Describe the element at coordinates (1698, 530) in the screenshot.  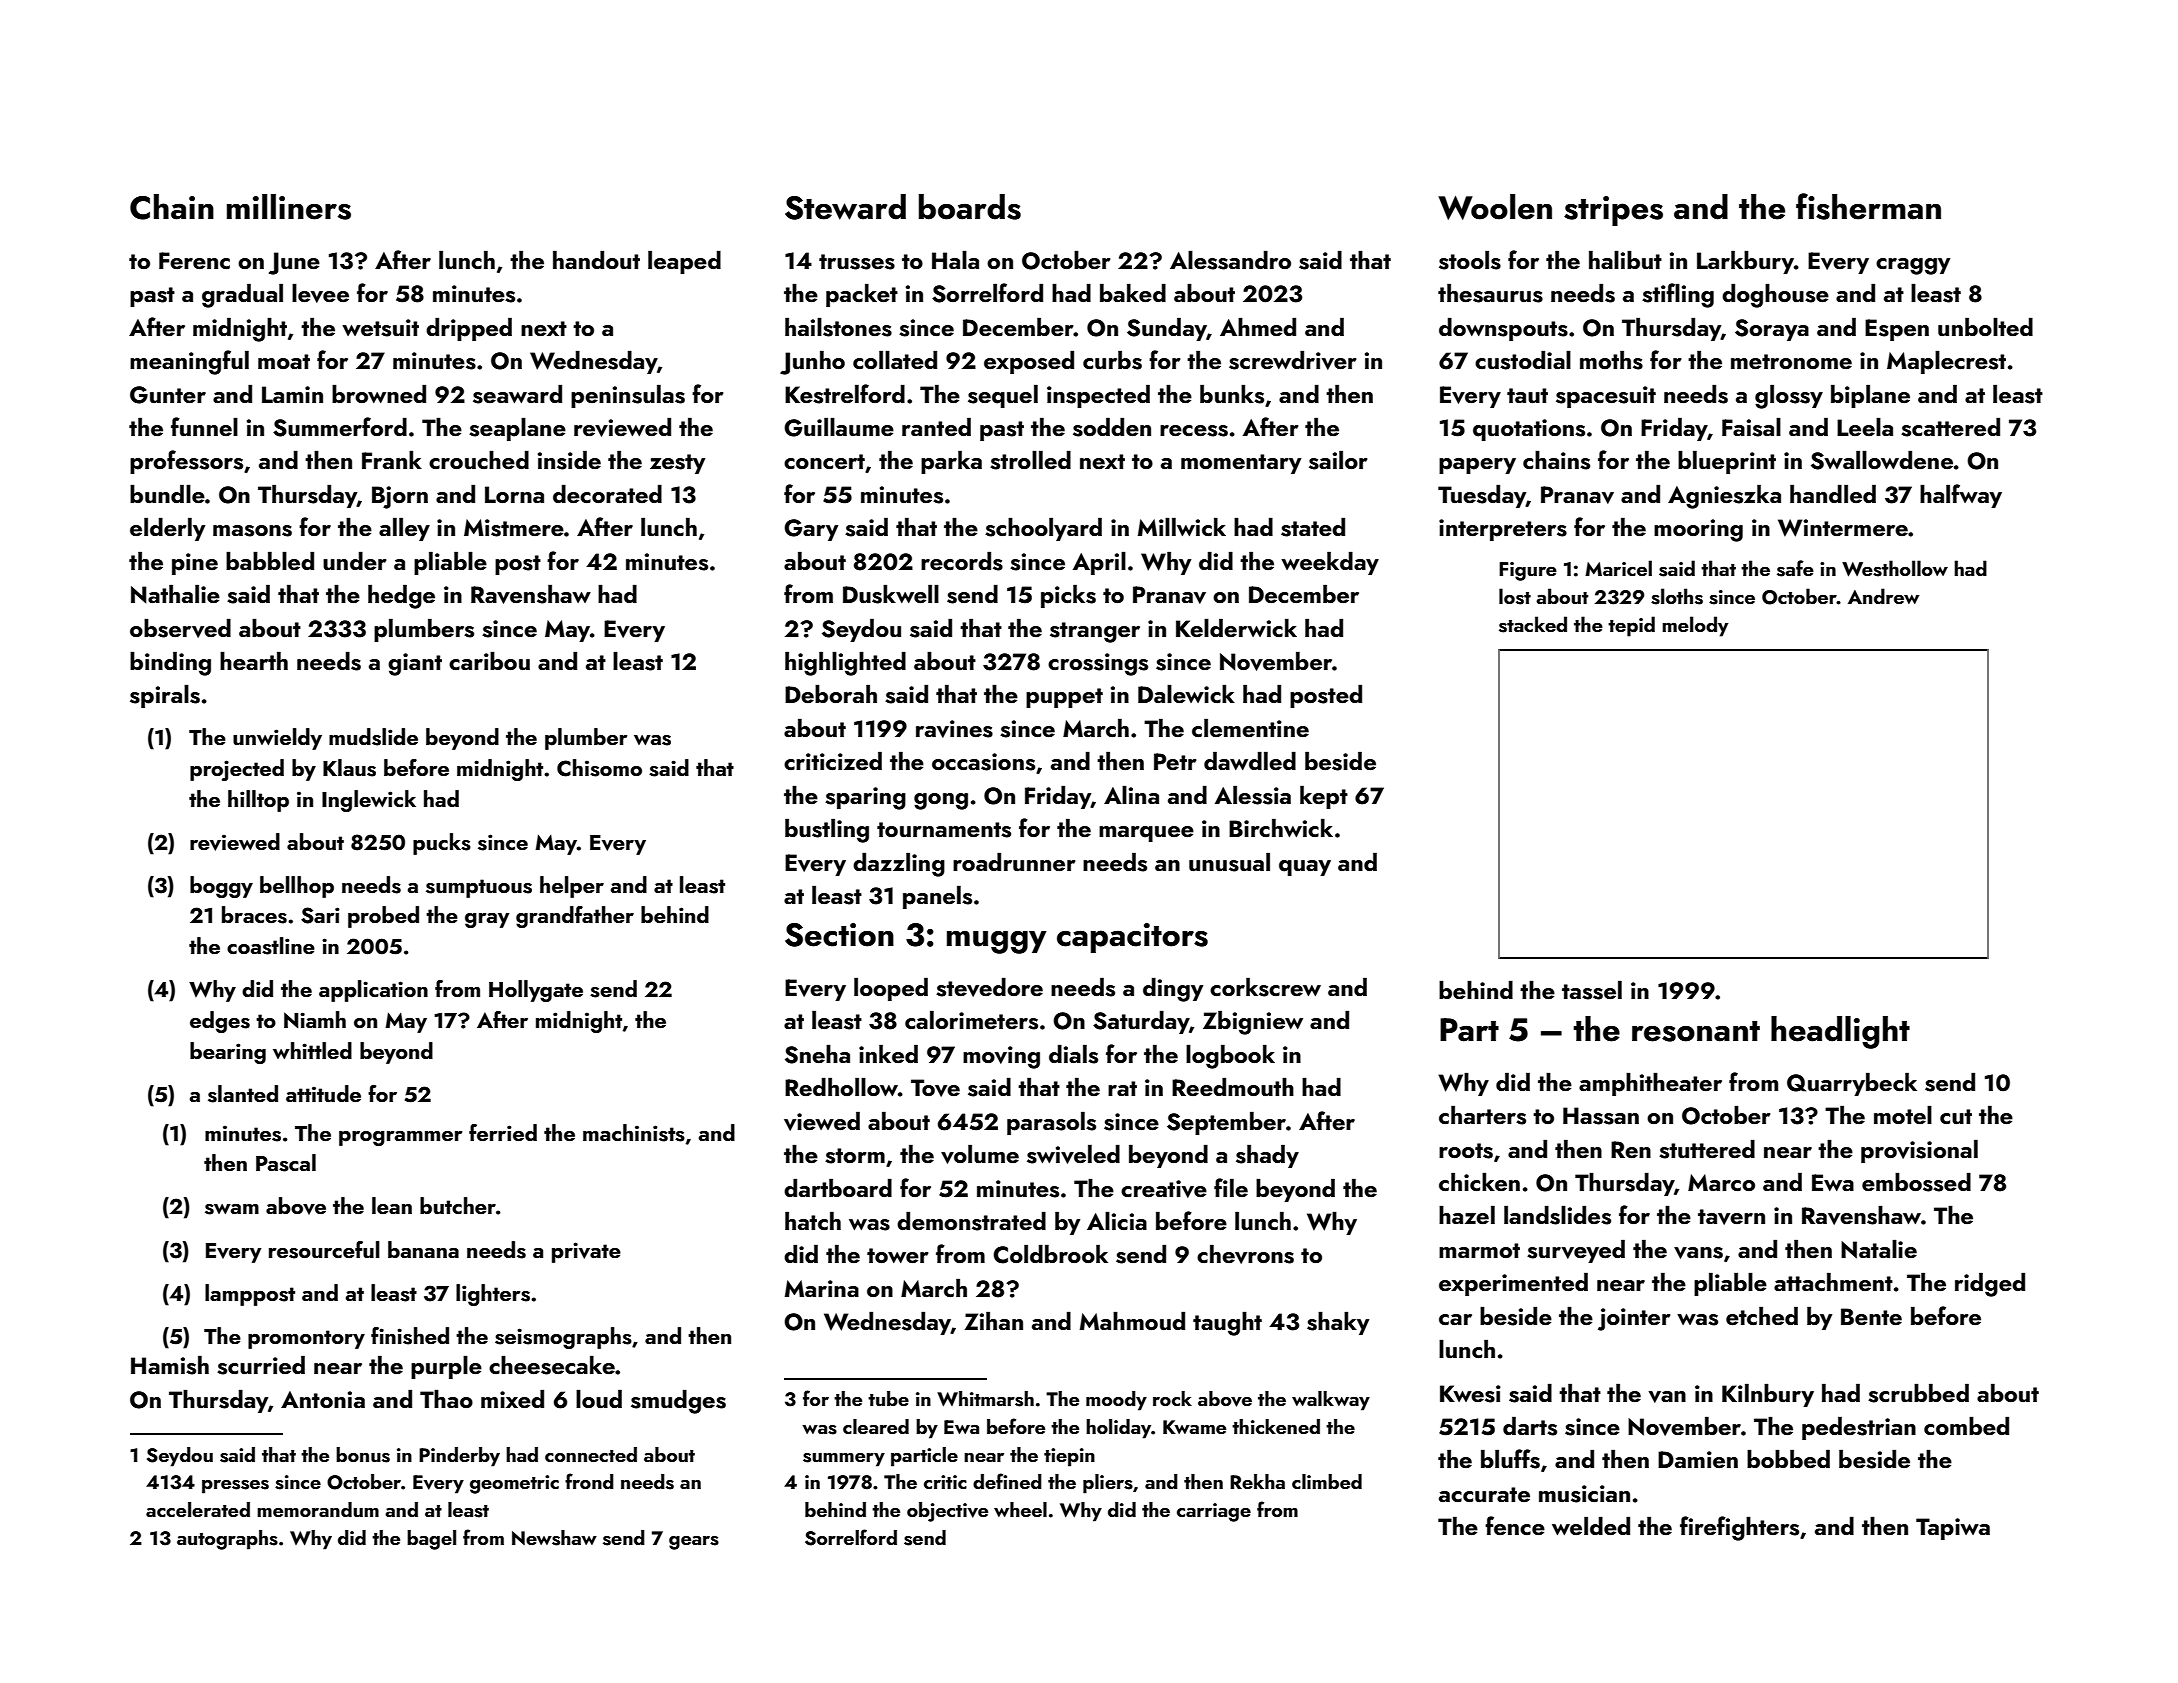
I see `mooring` at that location.
